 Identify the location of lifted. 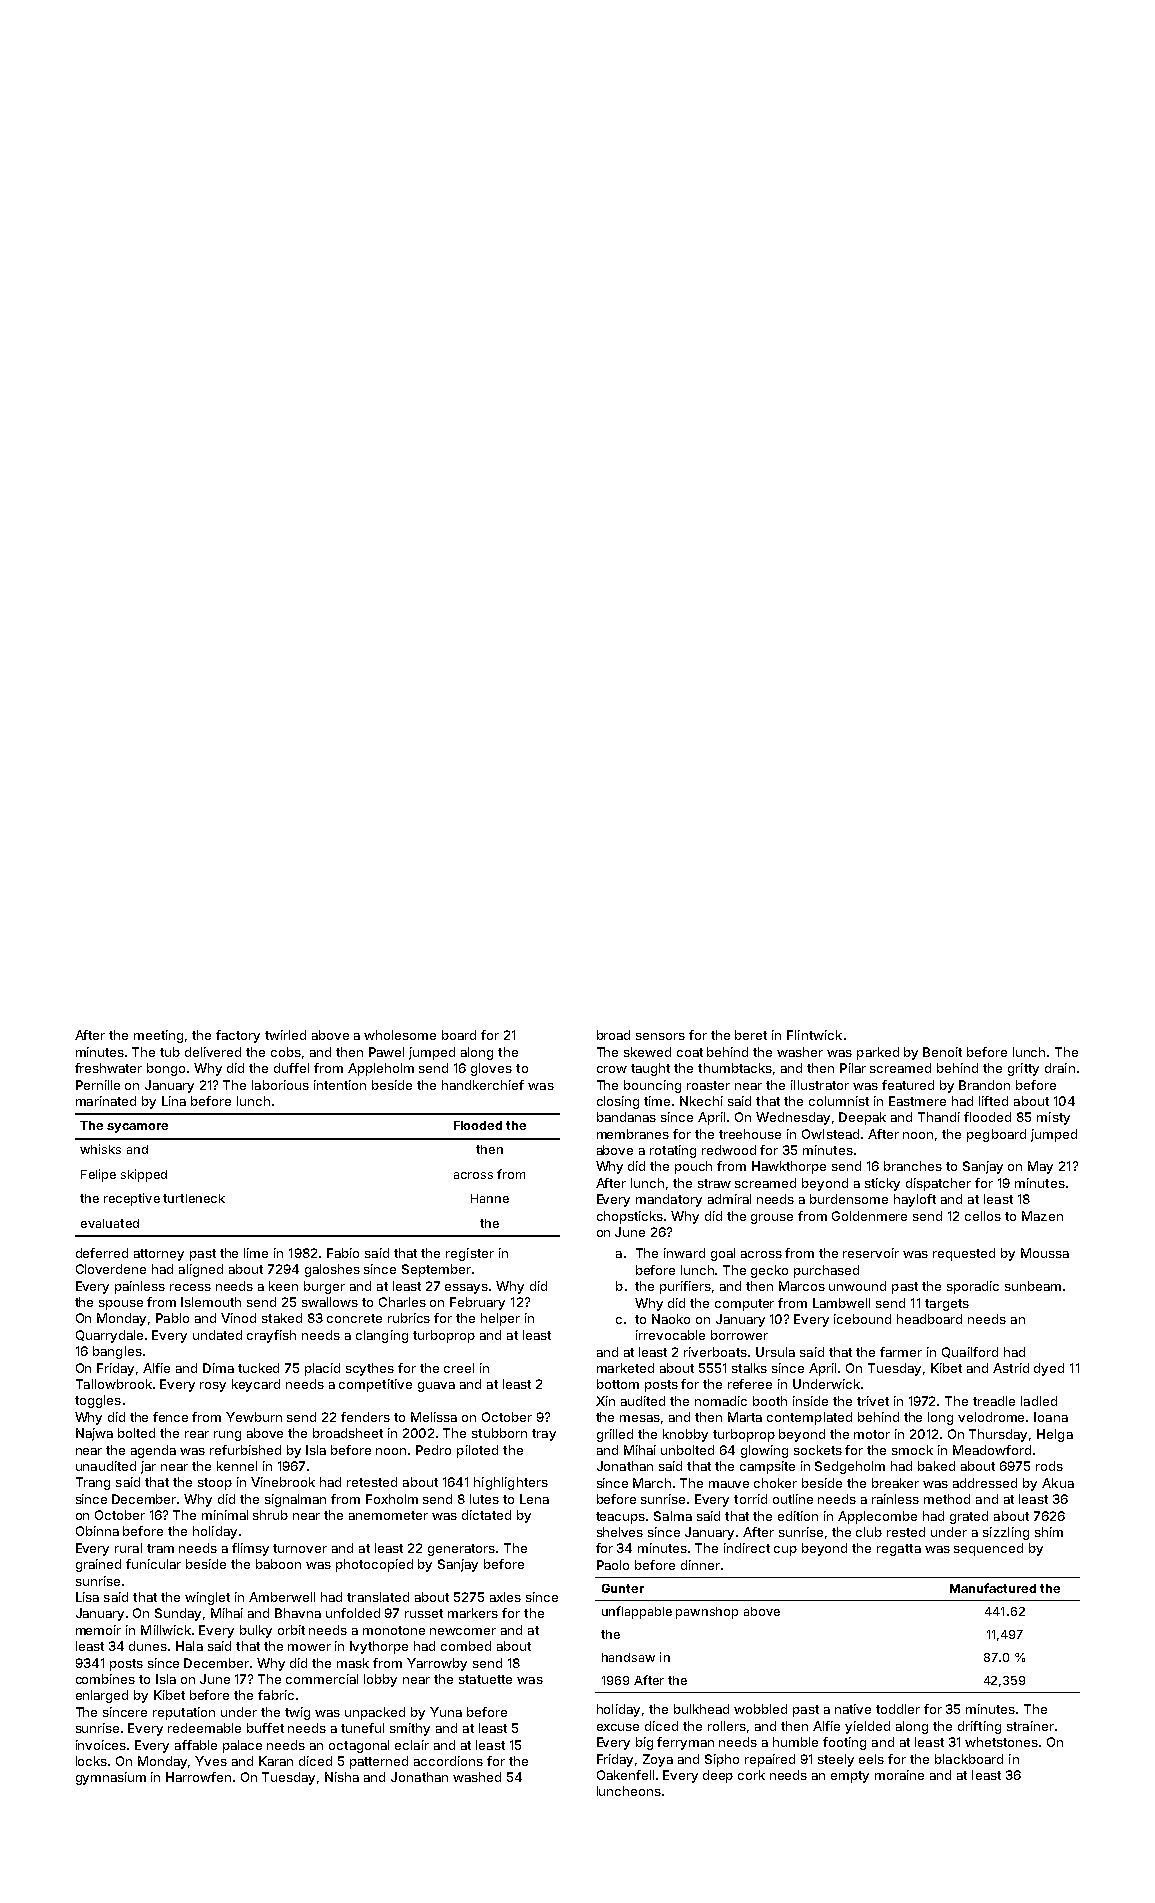
(993, 1101).
